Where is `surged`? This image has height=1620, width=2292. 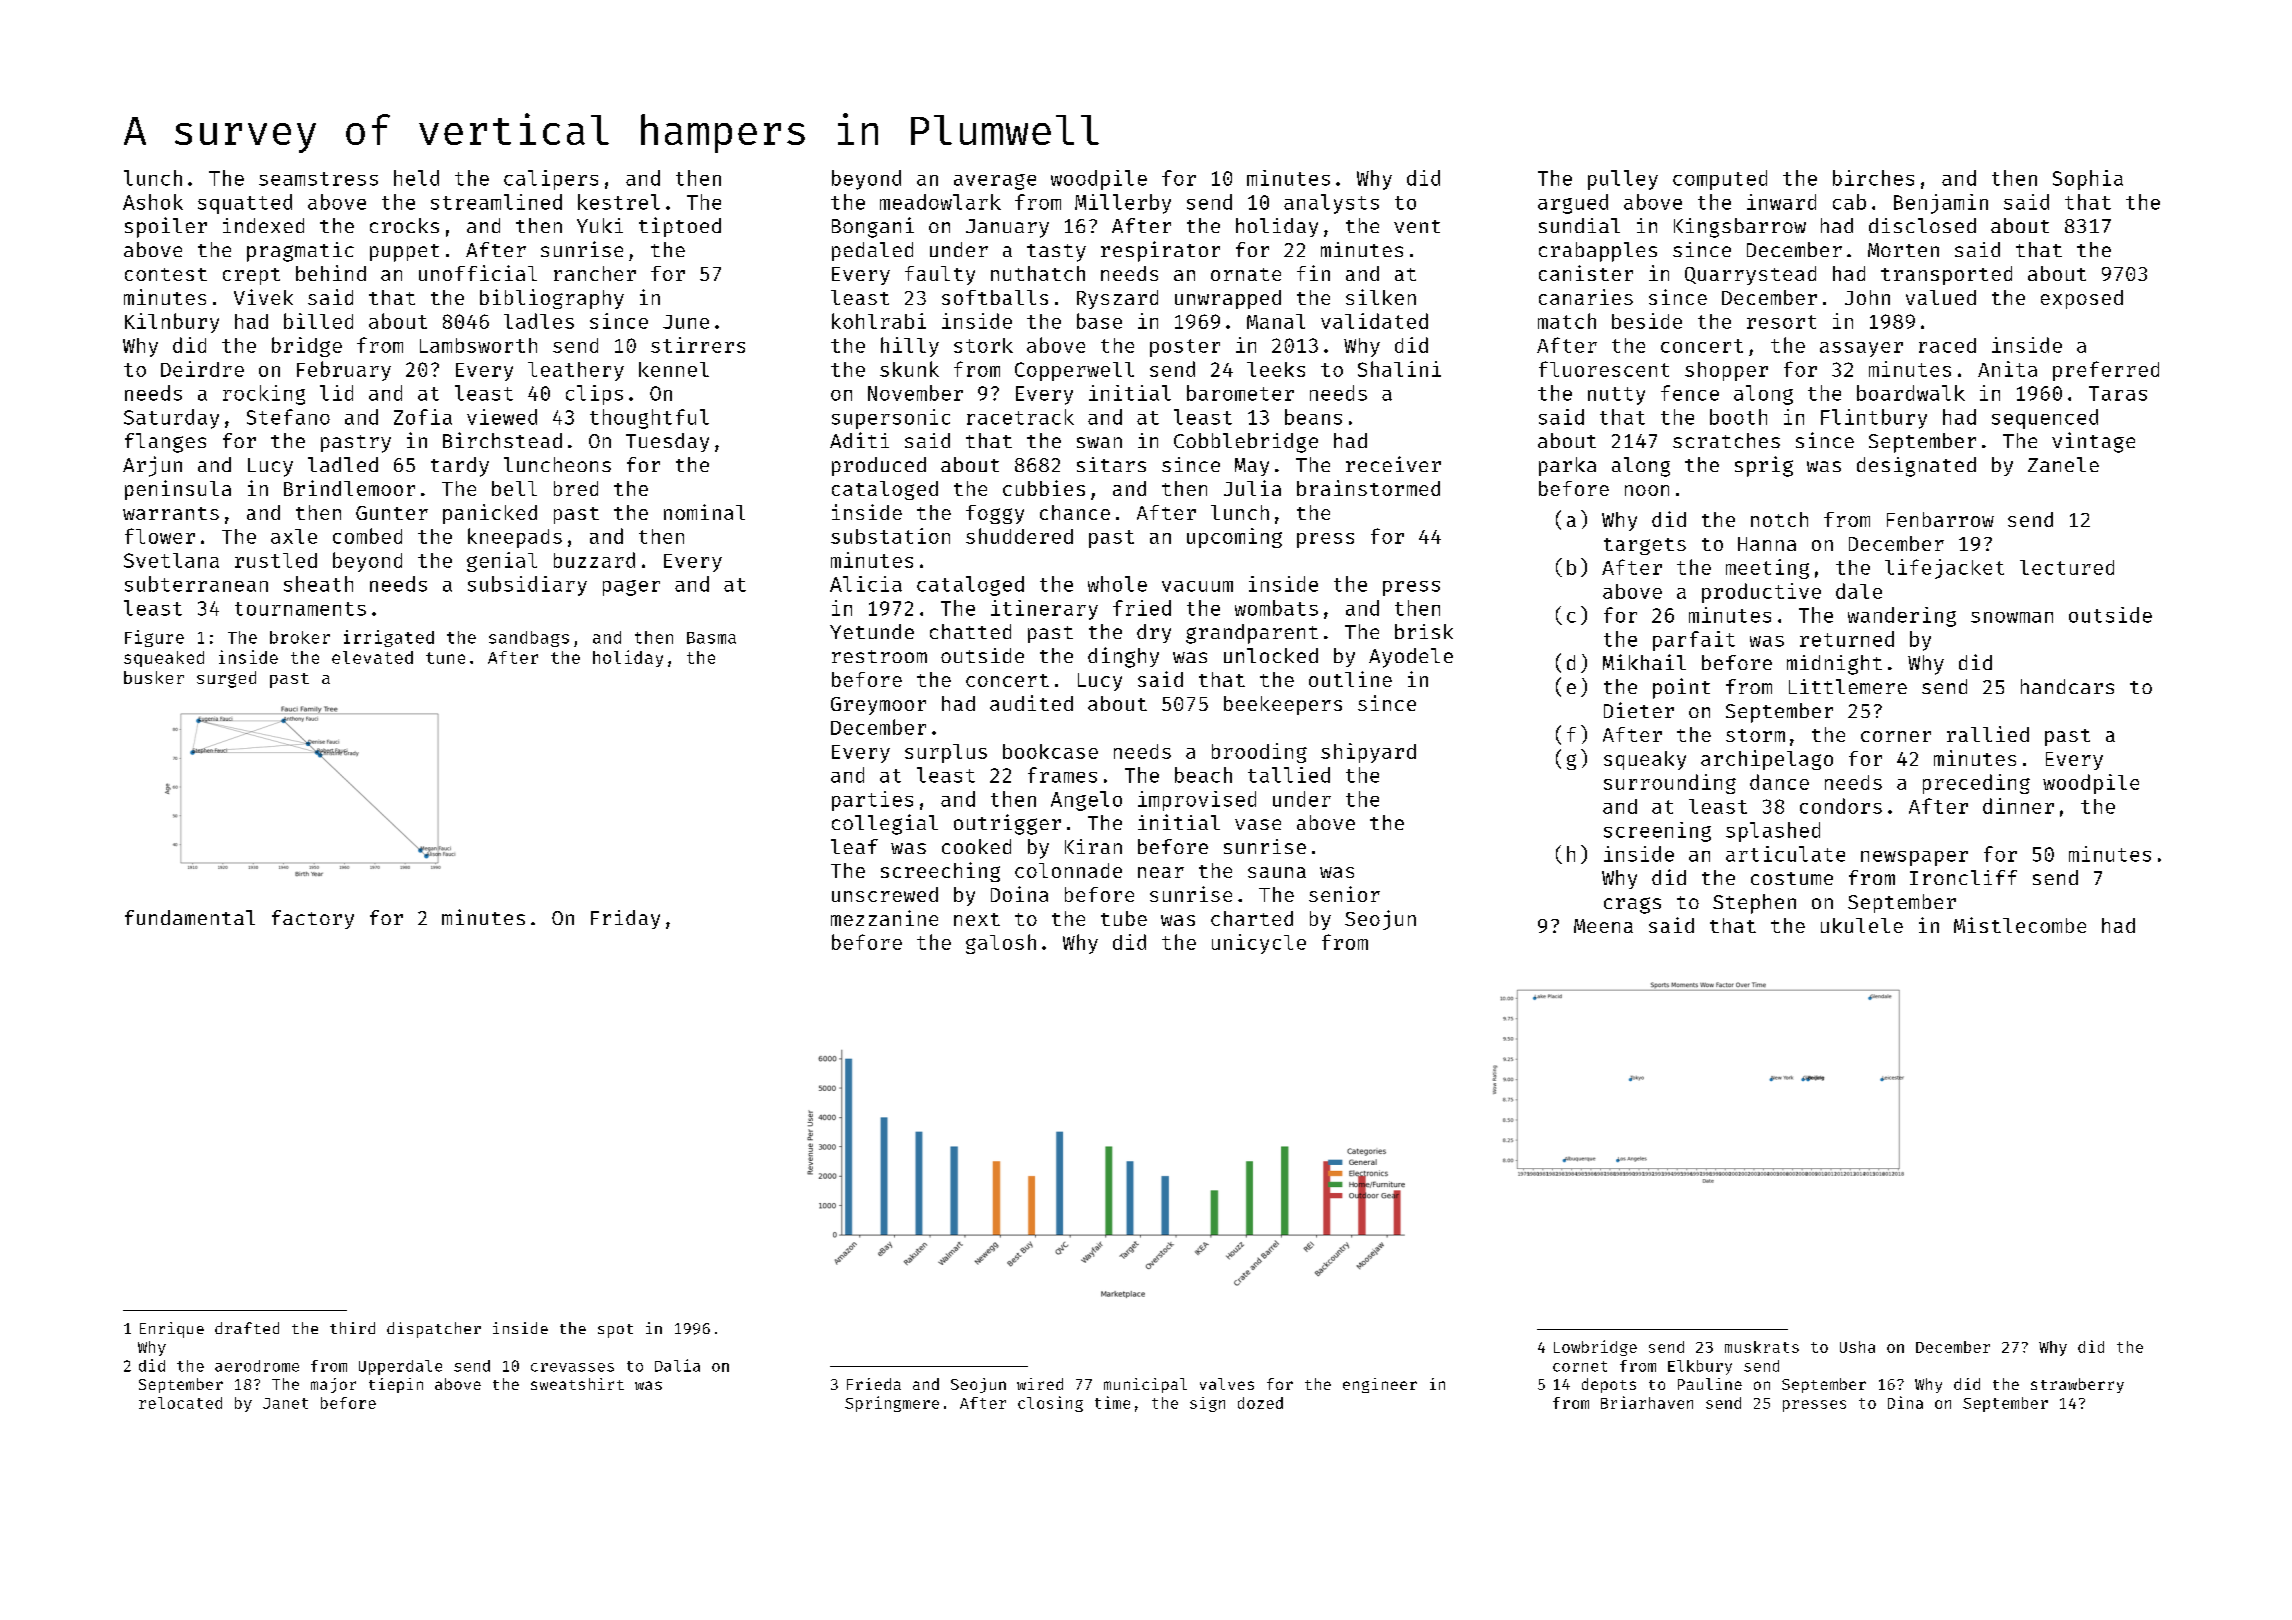 surged is located at coordinates (226, 679).
